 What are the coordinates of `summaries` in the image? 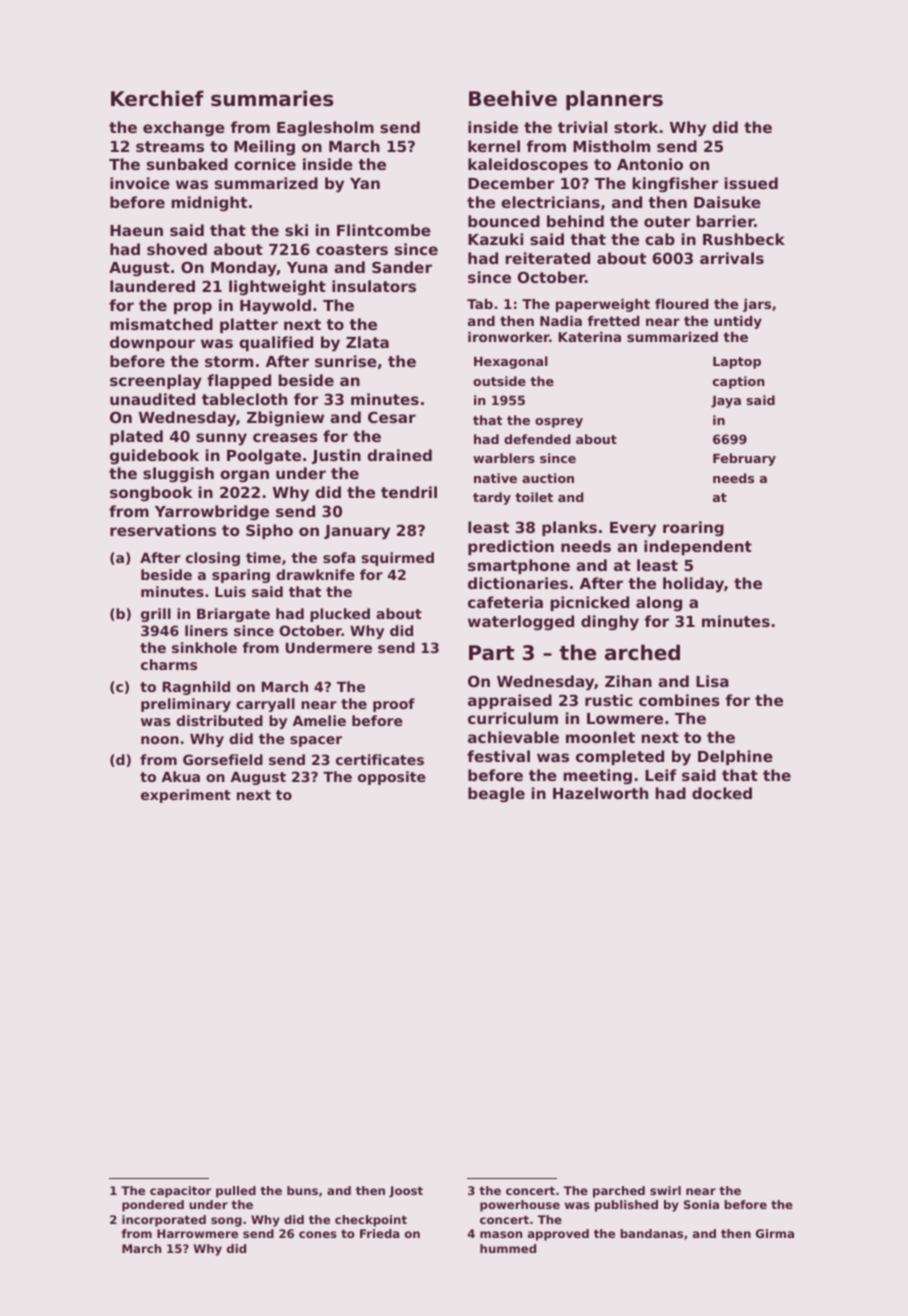 It's located at (272, 98).
